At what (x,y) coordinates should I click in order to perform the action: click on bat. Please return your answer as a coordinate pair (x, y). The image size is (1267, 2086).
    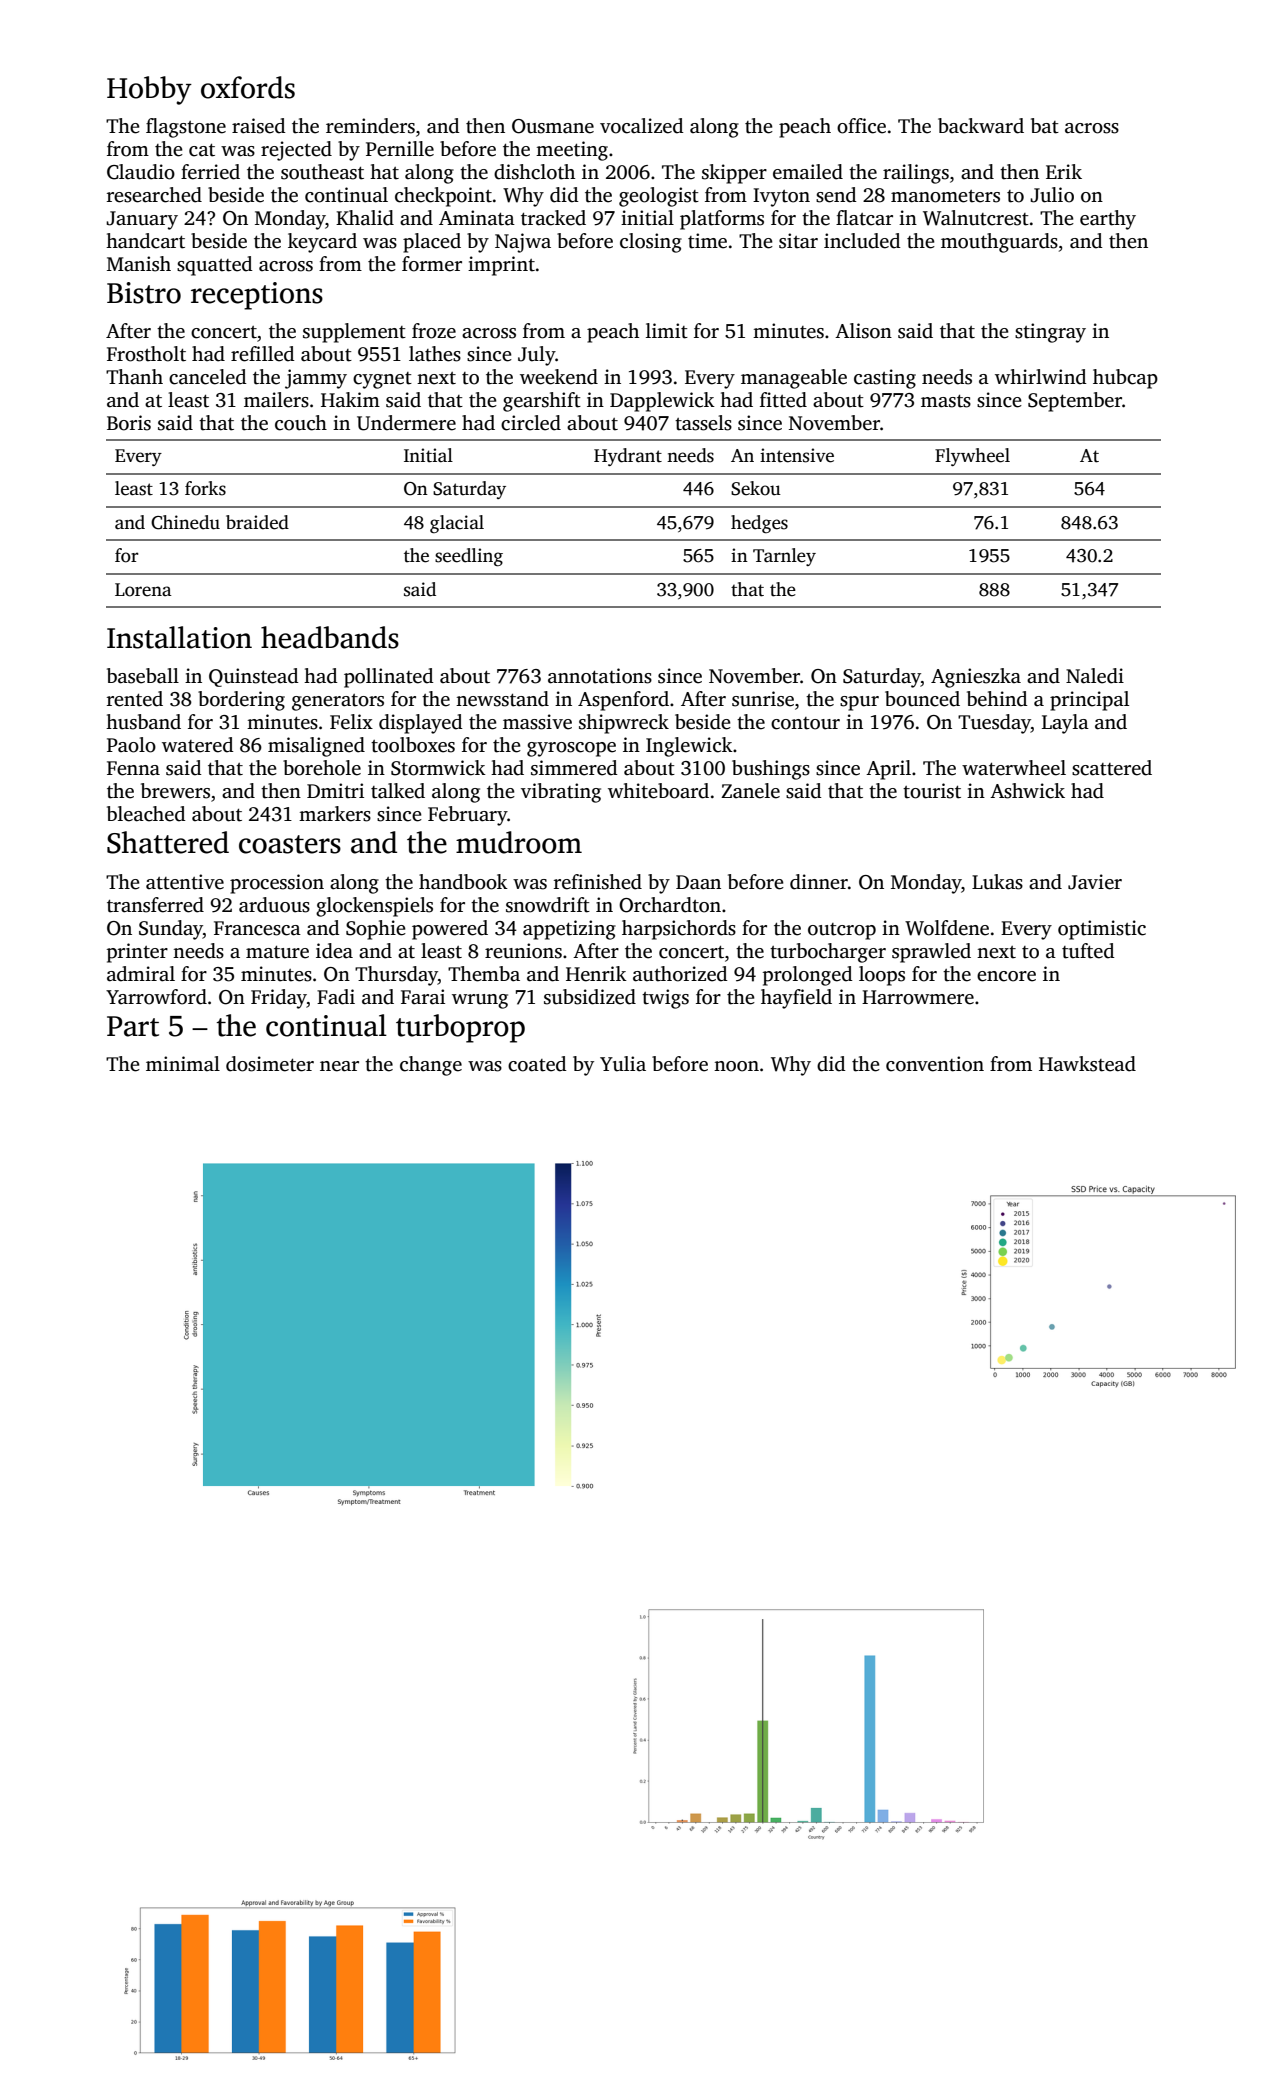
    Looking at the image, I should click on (1045, 126).
